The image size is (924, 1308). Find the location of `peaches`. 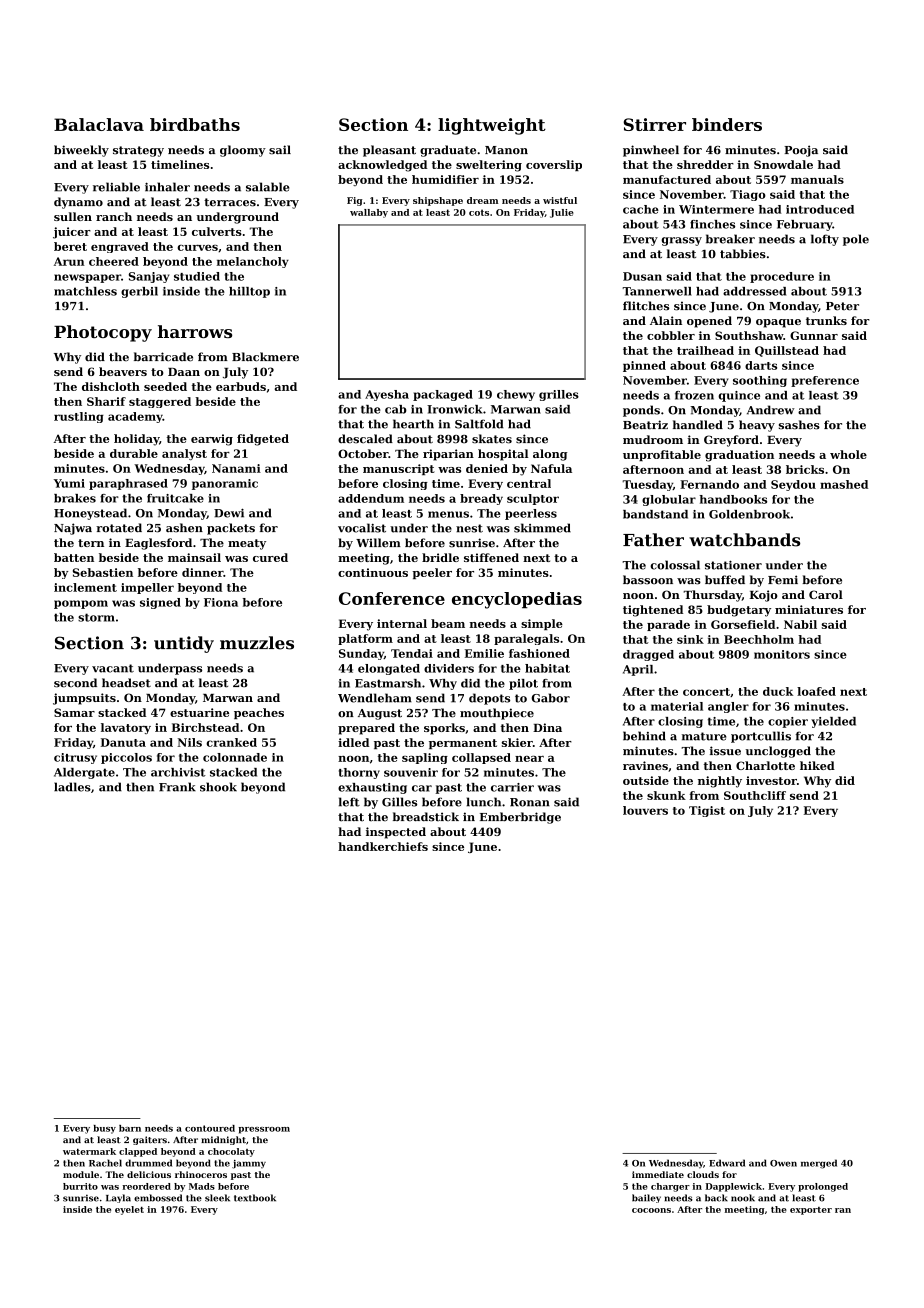

peaches is located at coordinates (259, 713).
